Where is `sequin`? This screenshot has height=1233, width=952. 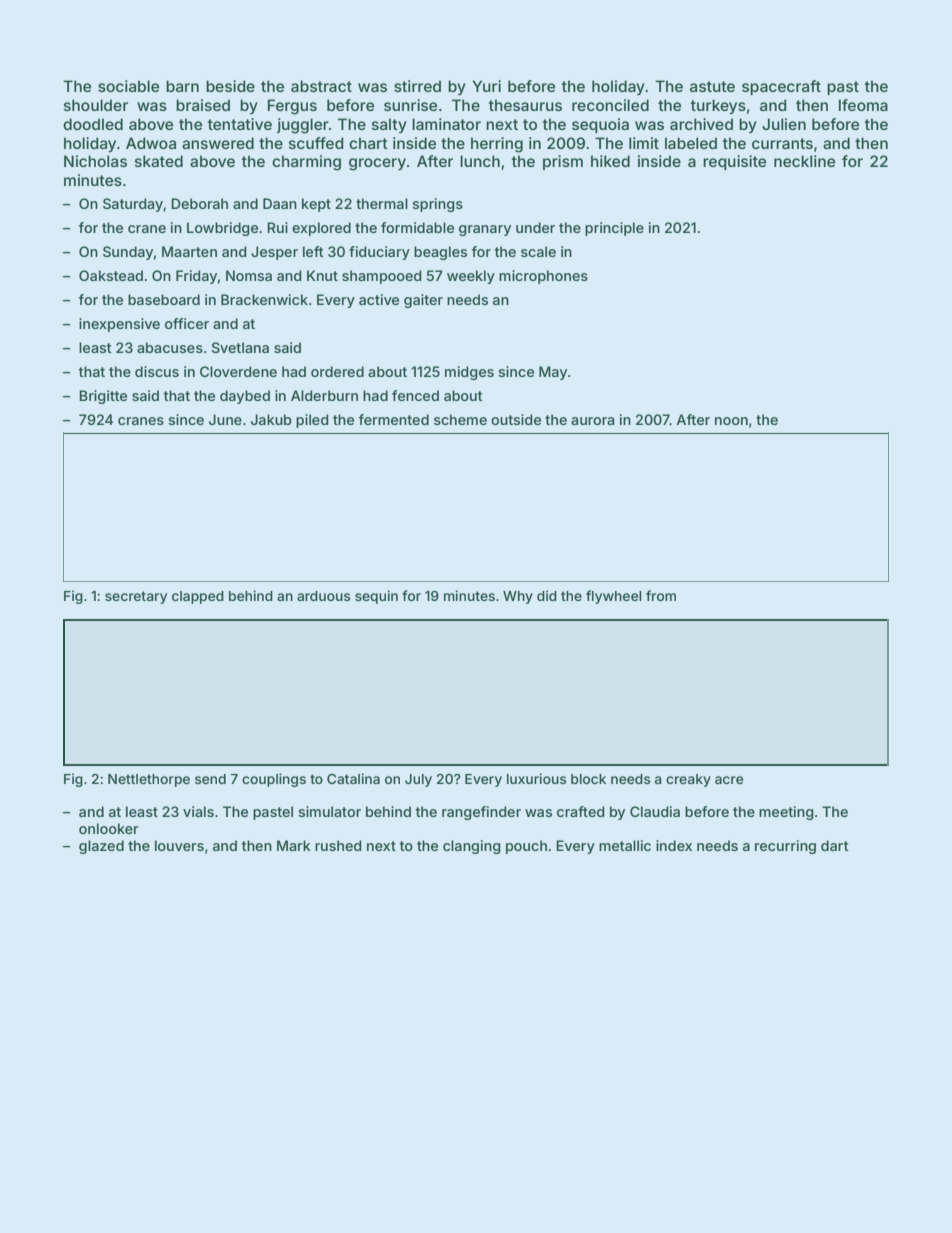 sequin is located at coordinates (376, 597).
